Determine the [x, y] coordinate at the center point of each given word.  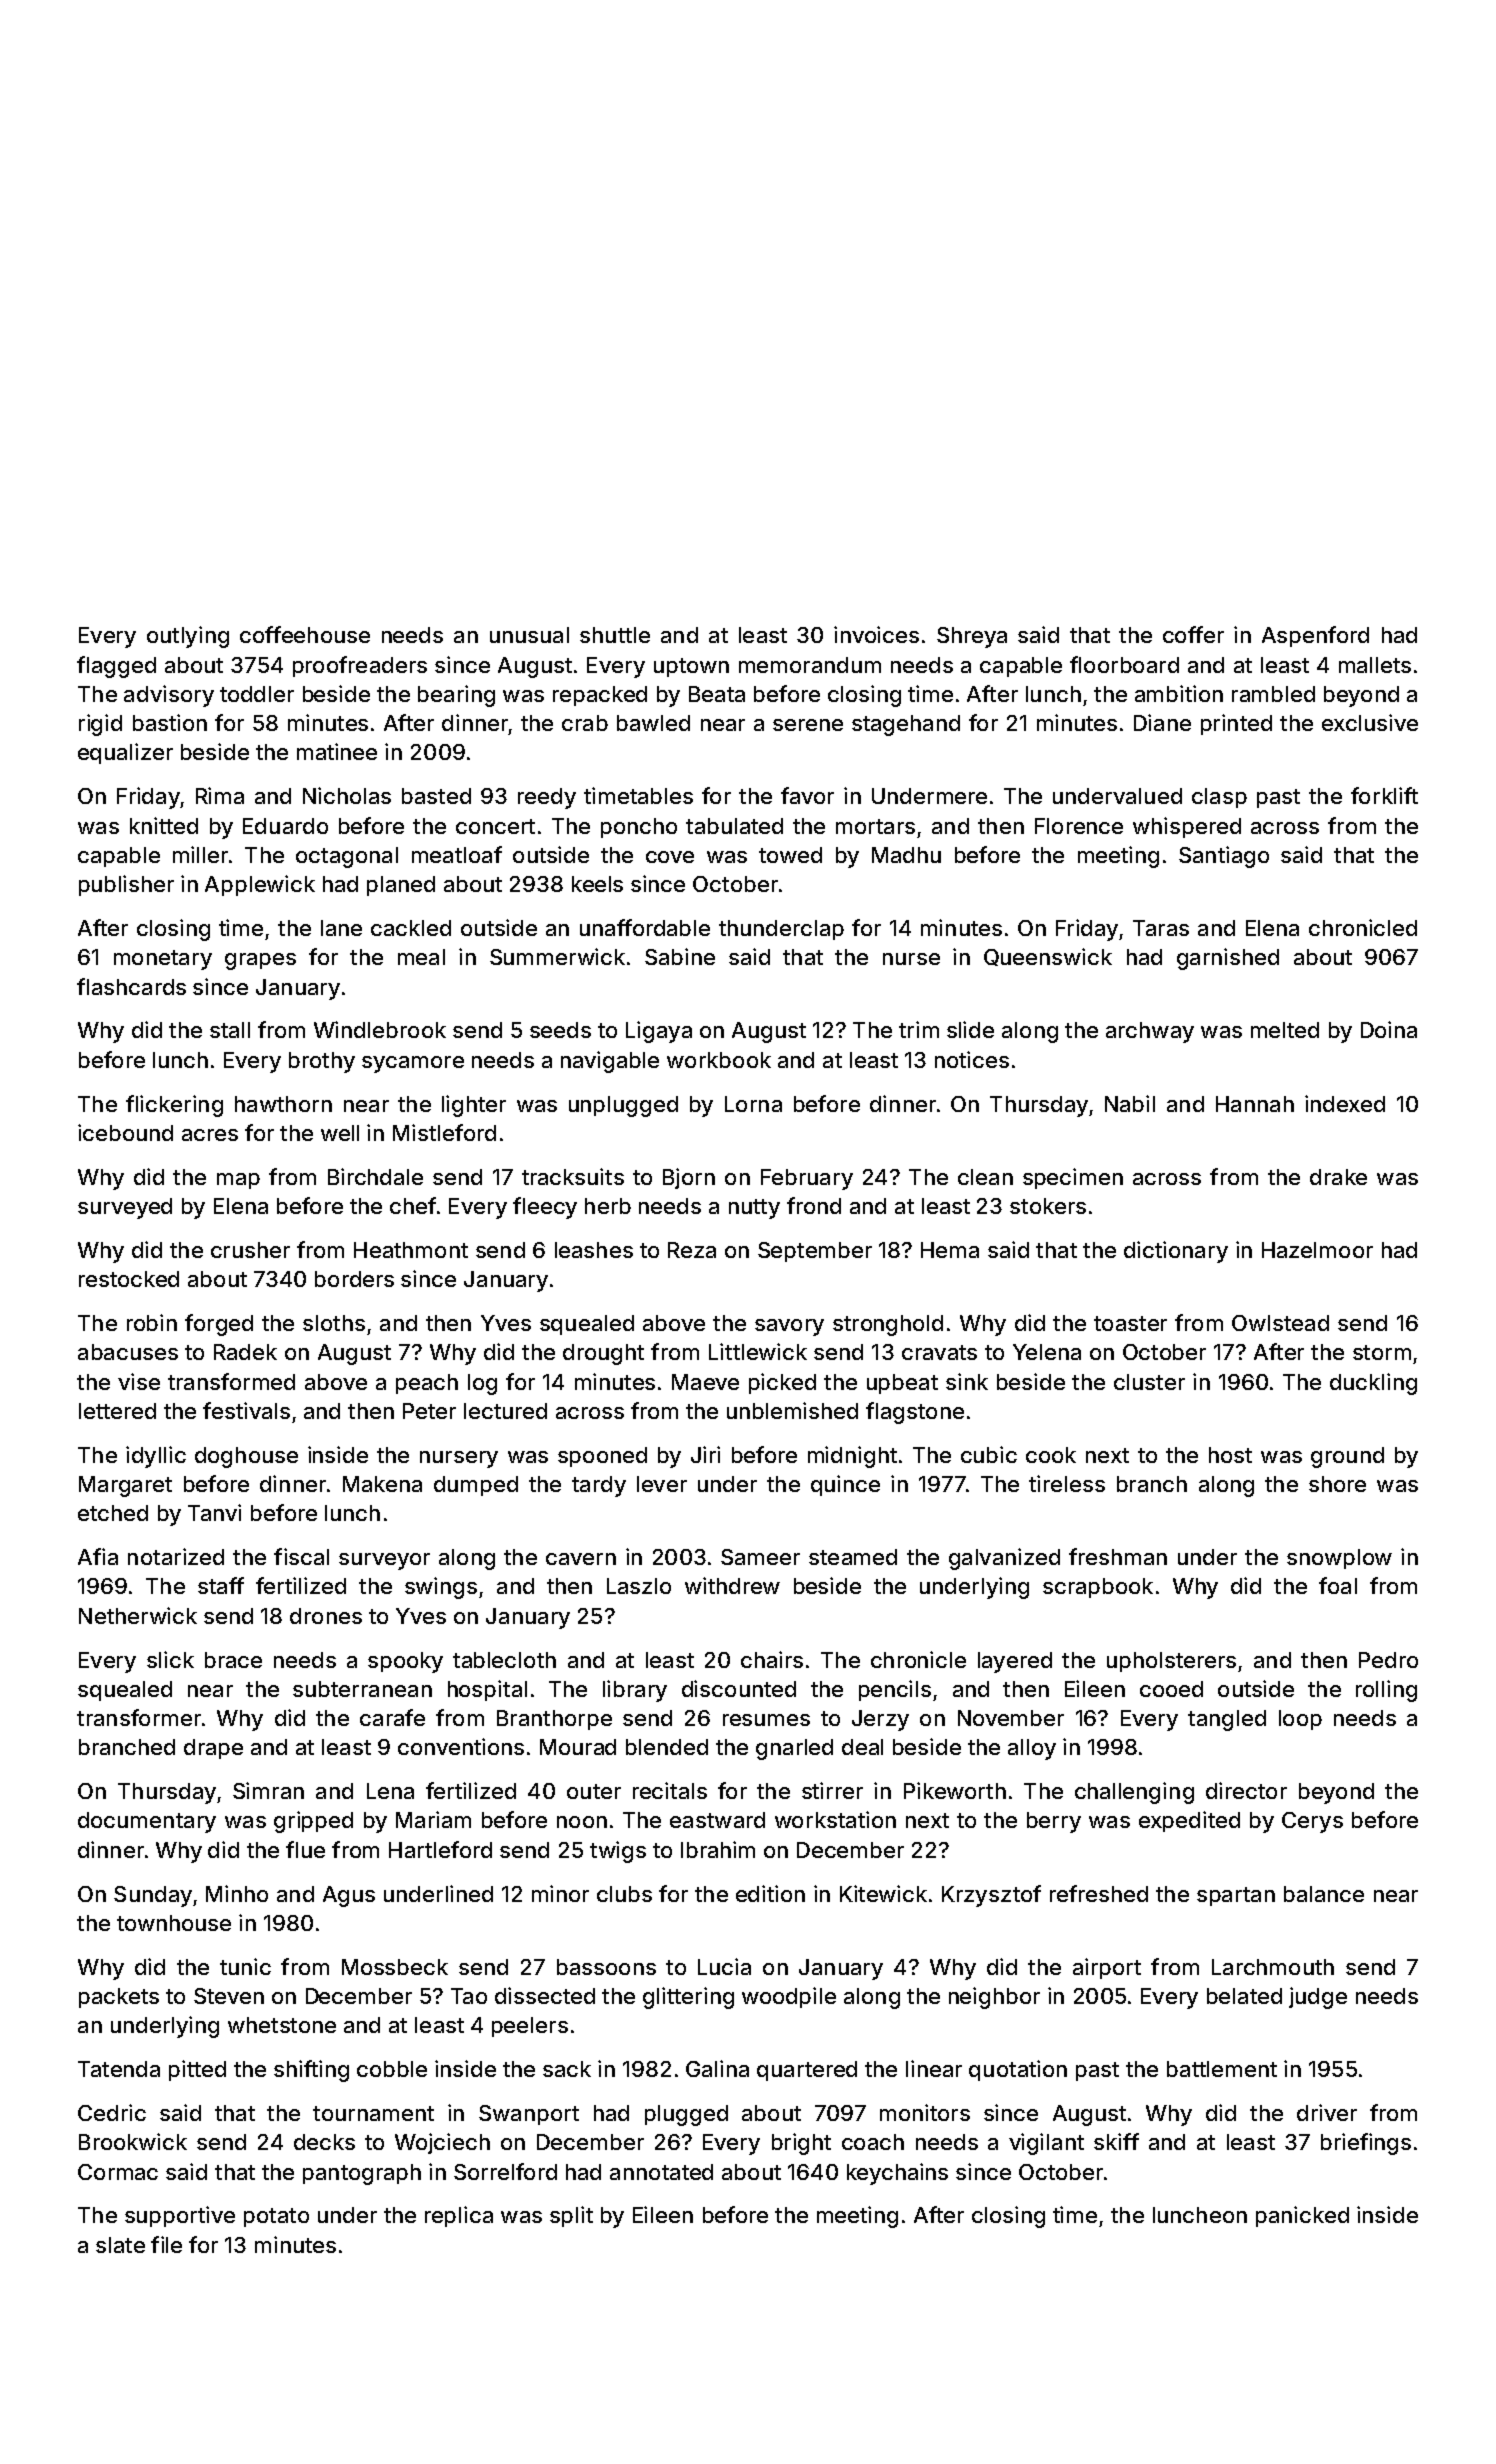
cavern [581, 1559]
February [807, 1179]
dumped [476, 1486]
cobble [392, 2069]
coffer [1193, 634]
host [1230, 1455]
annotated [661, 2172]
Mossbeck [395, 1967]
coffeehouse [305, 634]
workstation [835, 1819]
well [340, 1133]
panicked [1302, 2216]
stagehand [906, 725]
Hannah [1255, 1104]
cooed [1171, 1689]
